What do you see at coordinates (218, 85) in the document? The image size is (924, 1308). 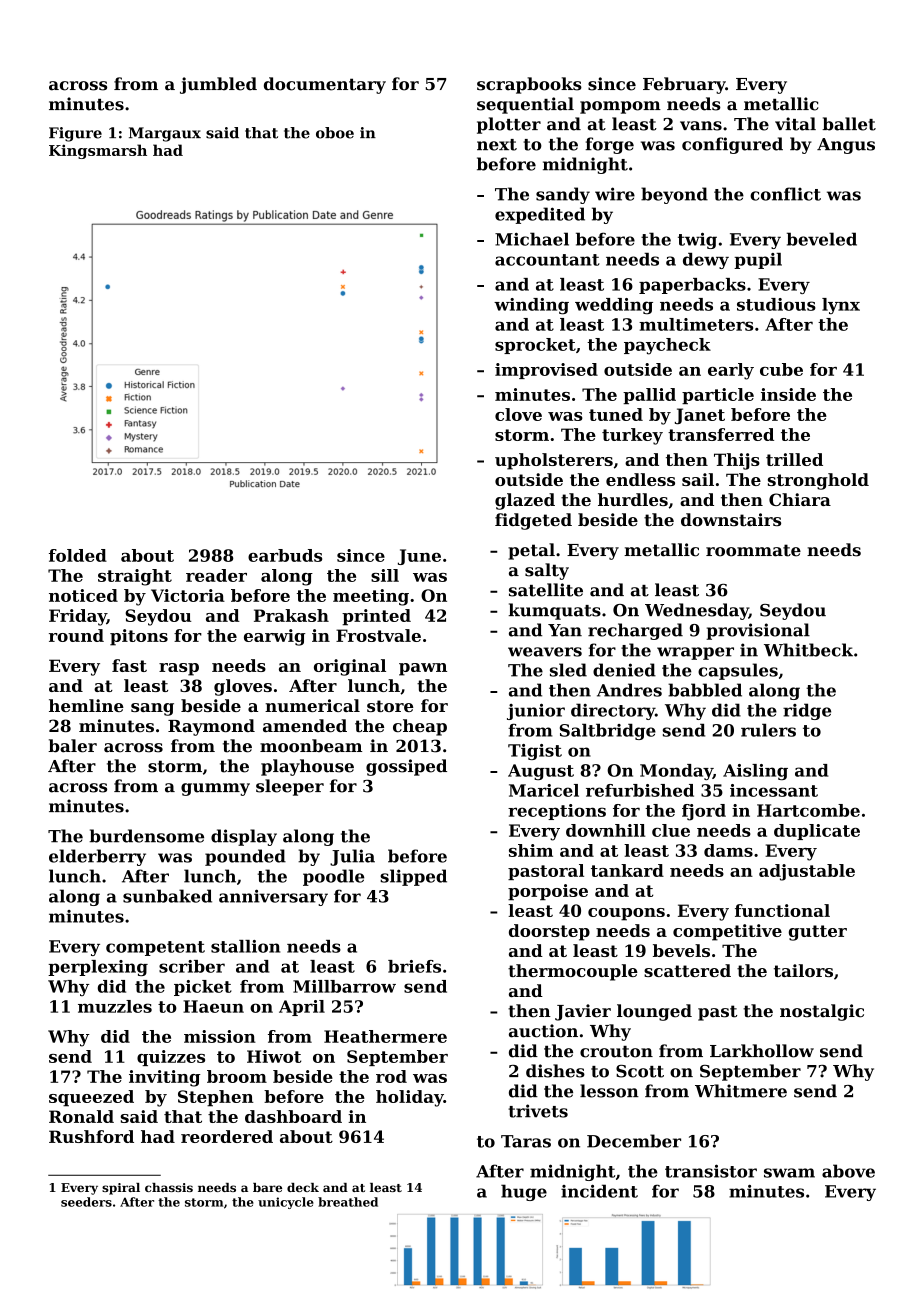 I see `jumbled` at bounding box center [218, 85].
